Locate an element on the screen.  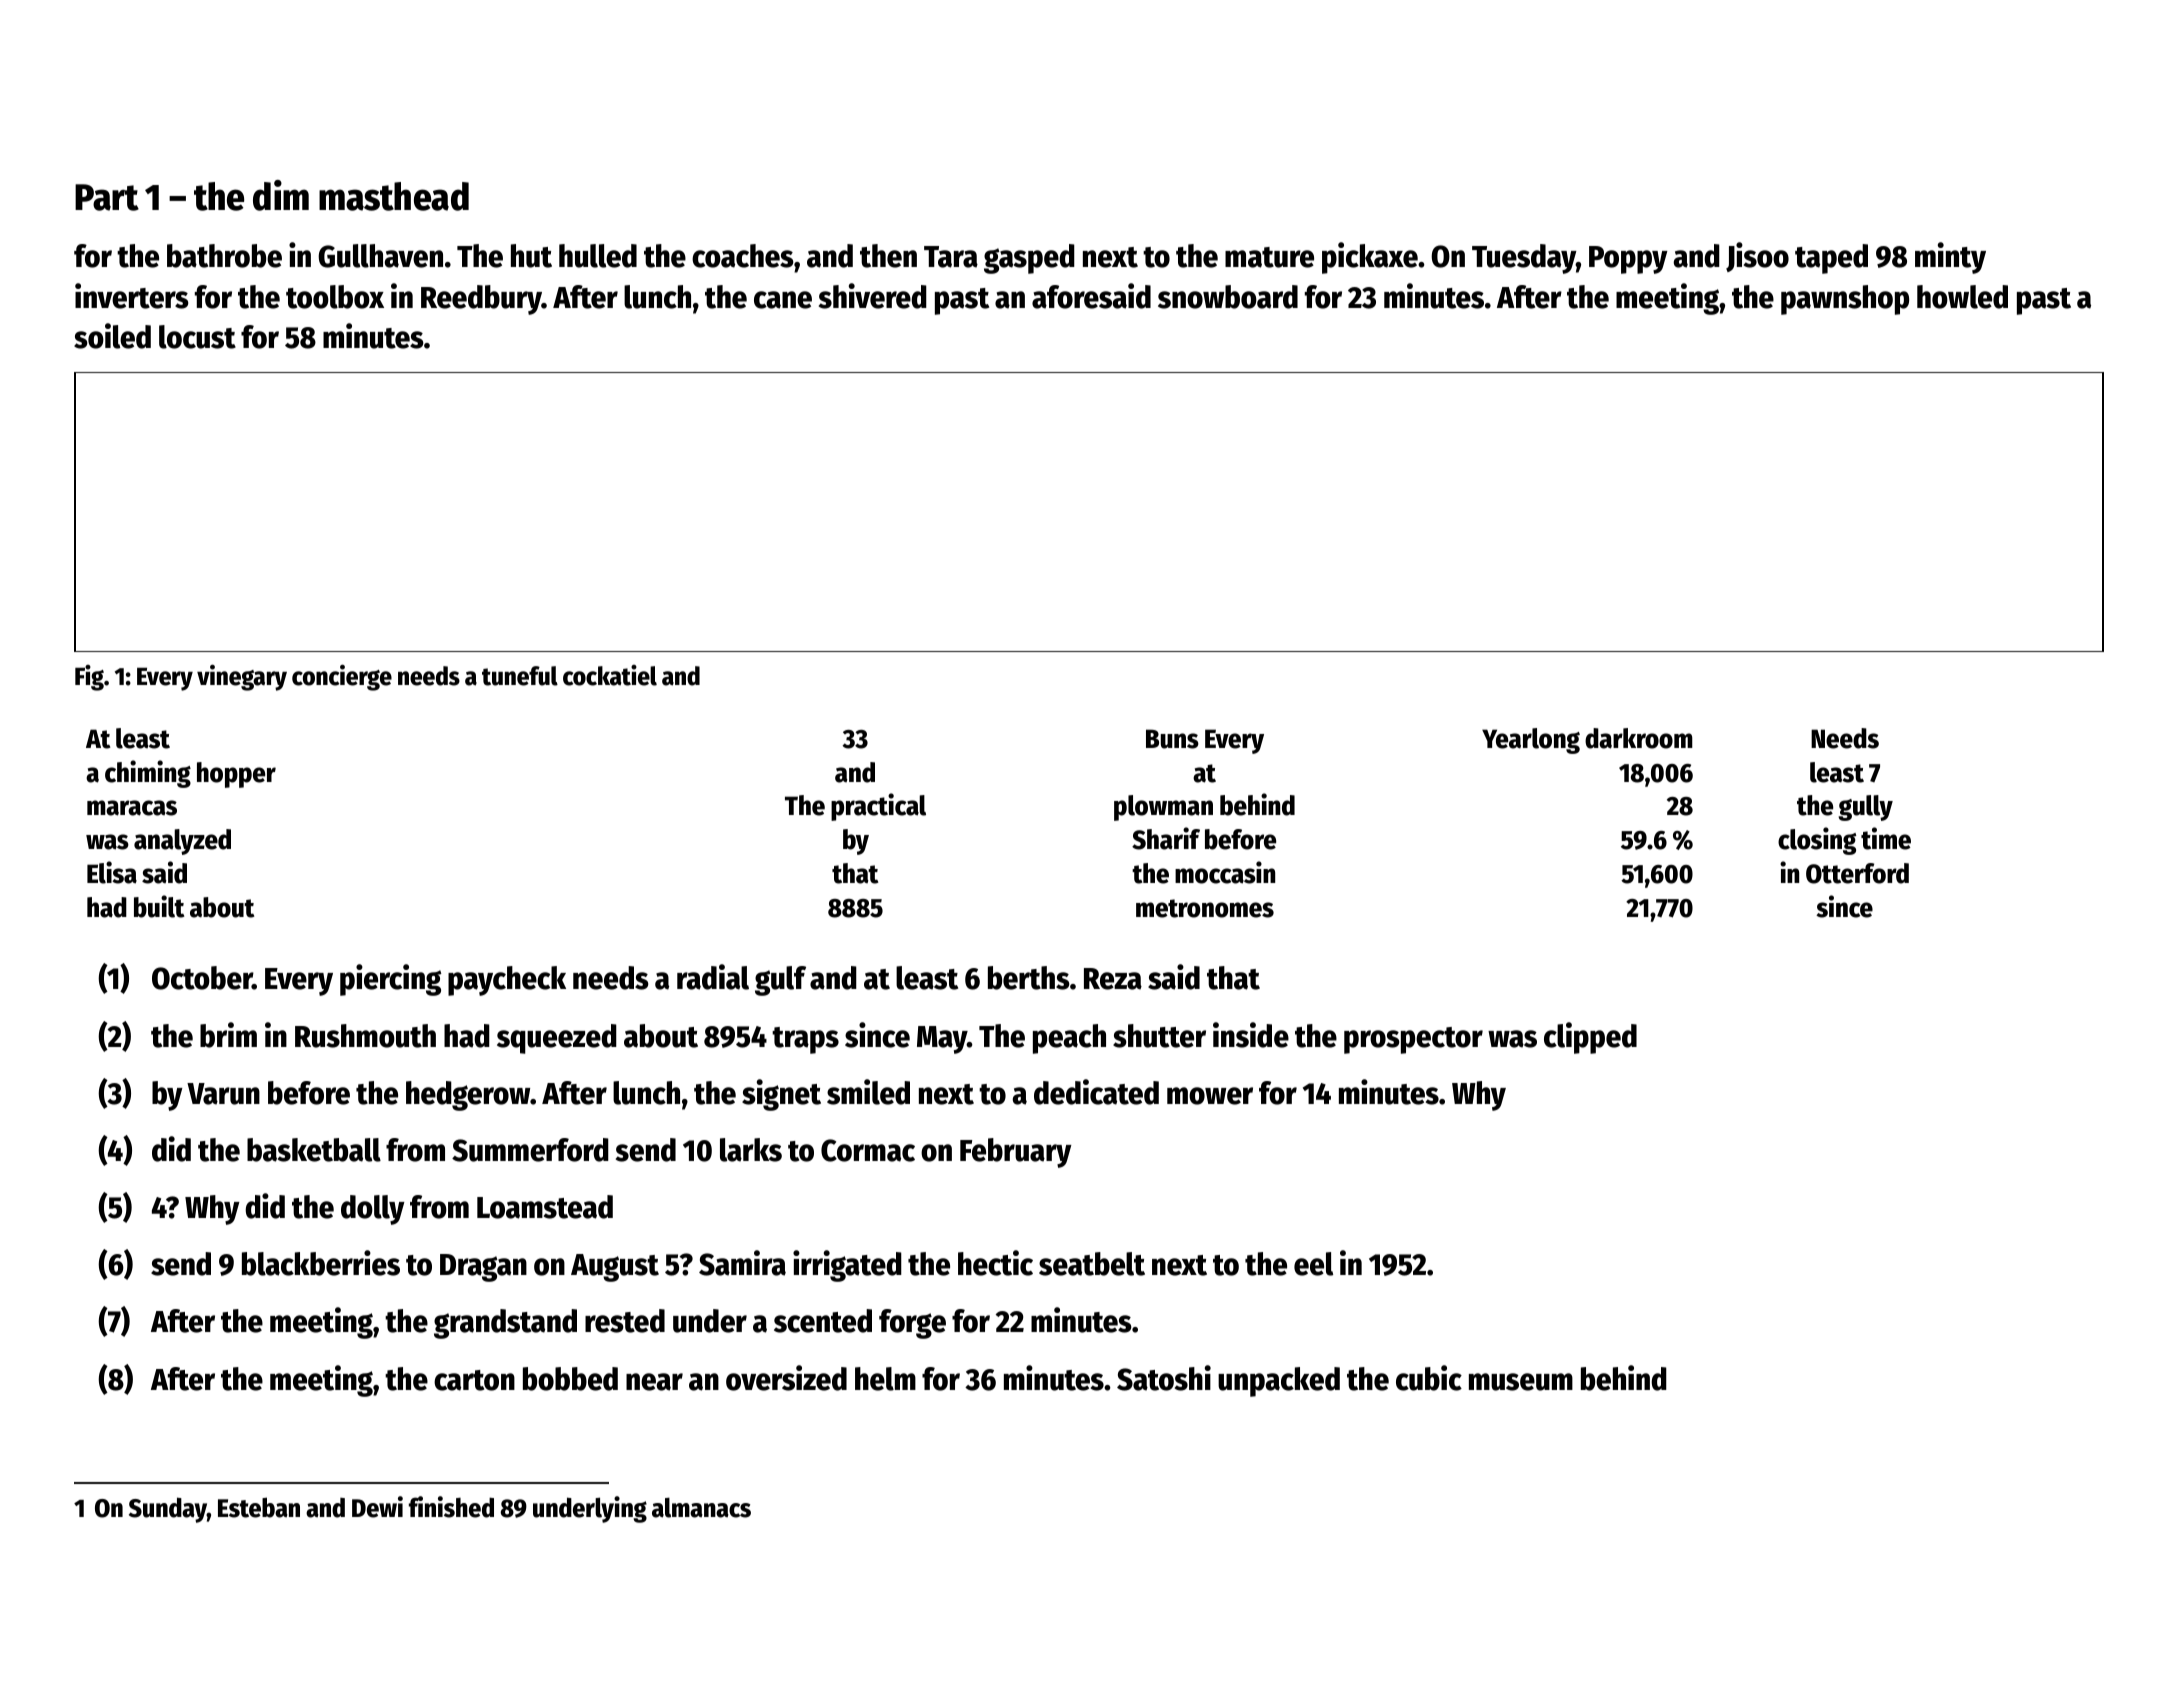
unpacked is located at coordinates (1279, 1382).
